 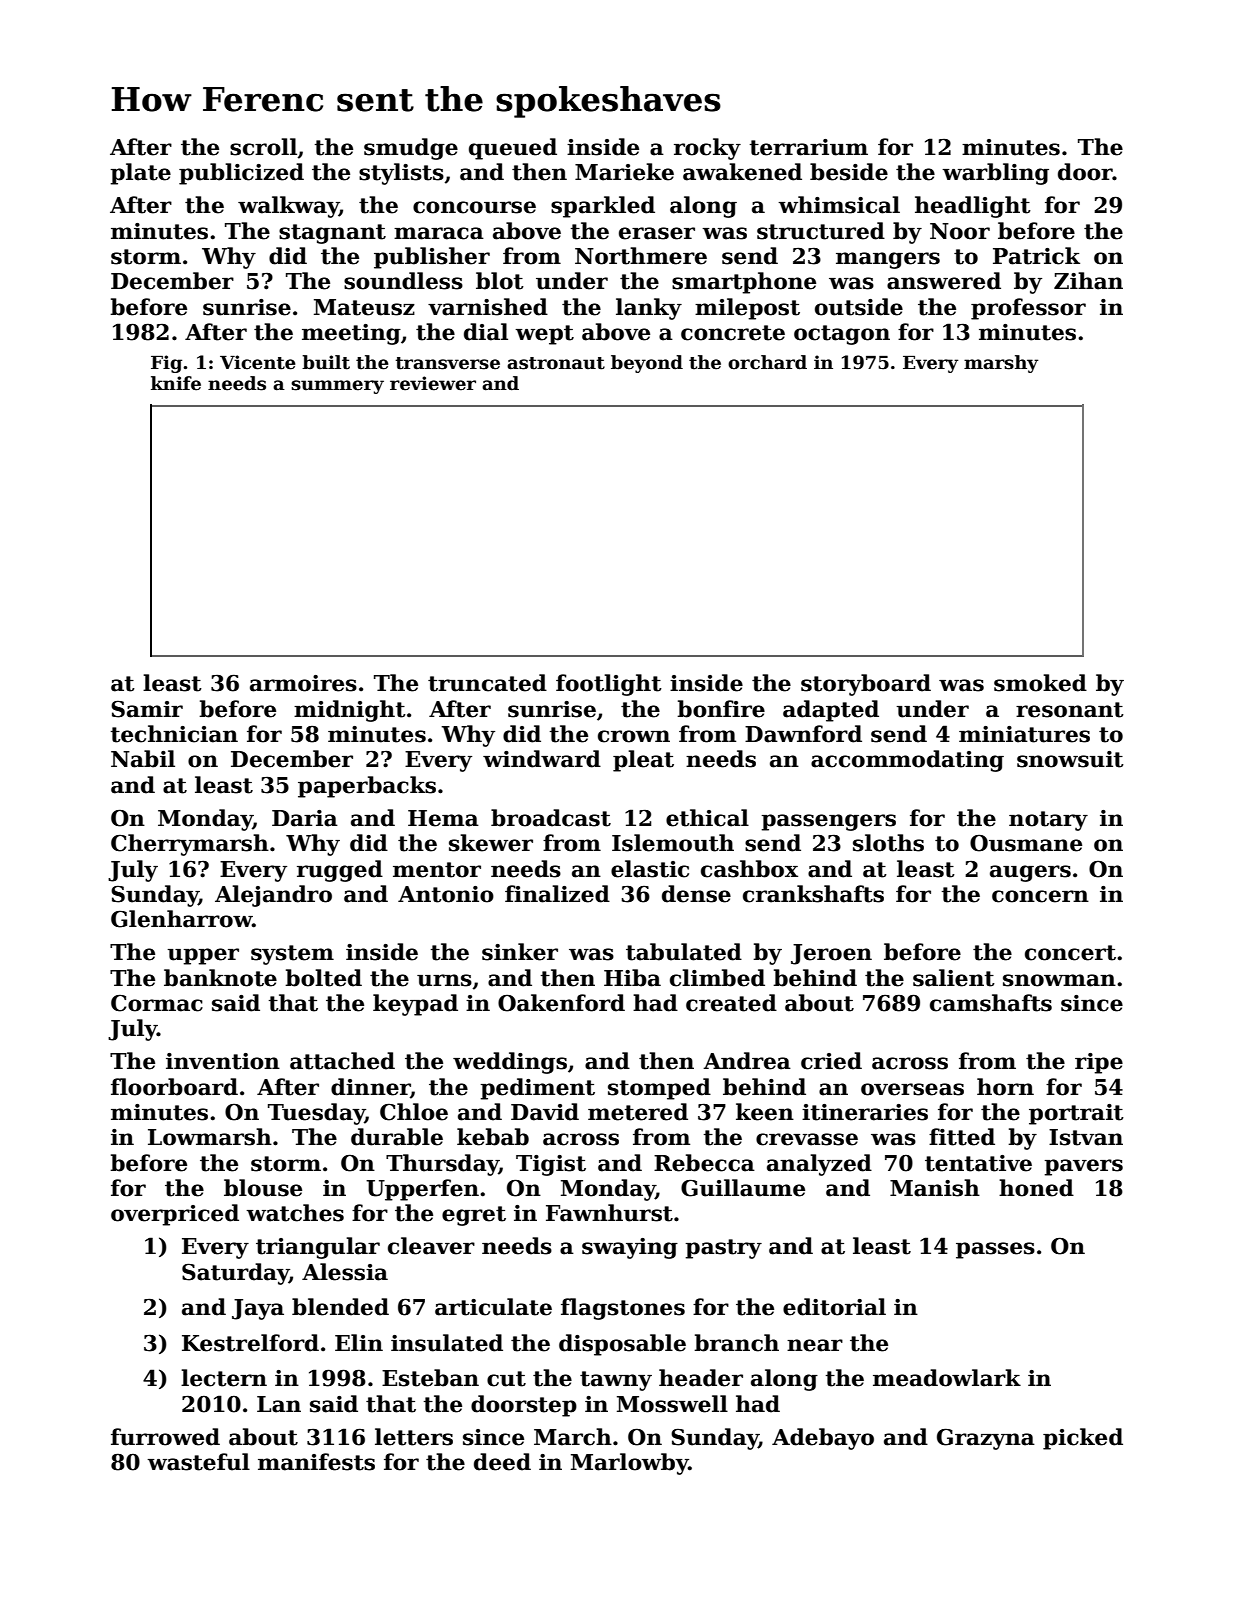 I want to click on invention, so click(x=223, y=1061).
